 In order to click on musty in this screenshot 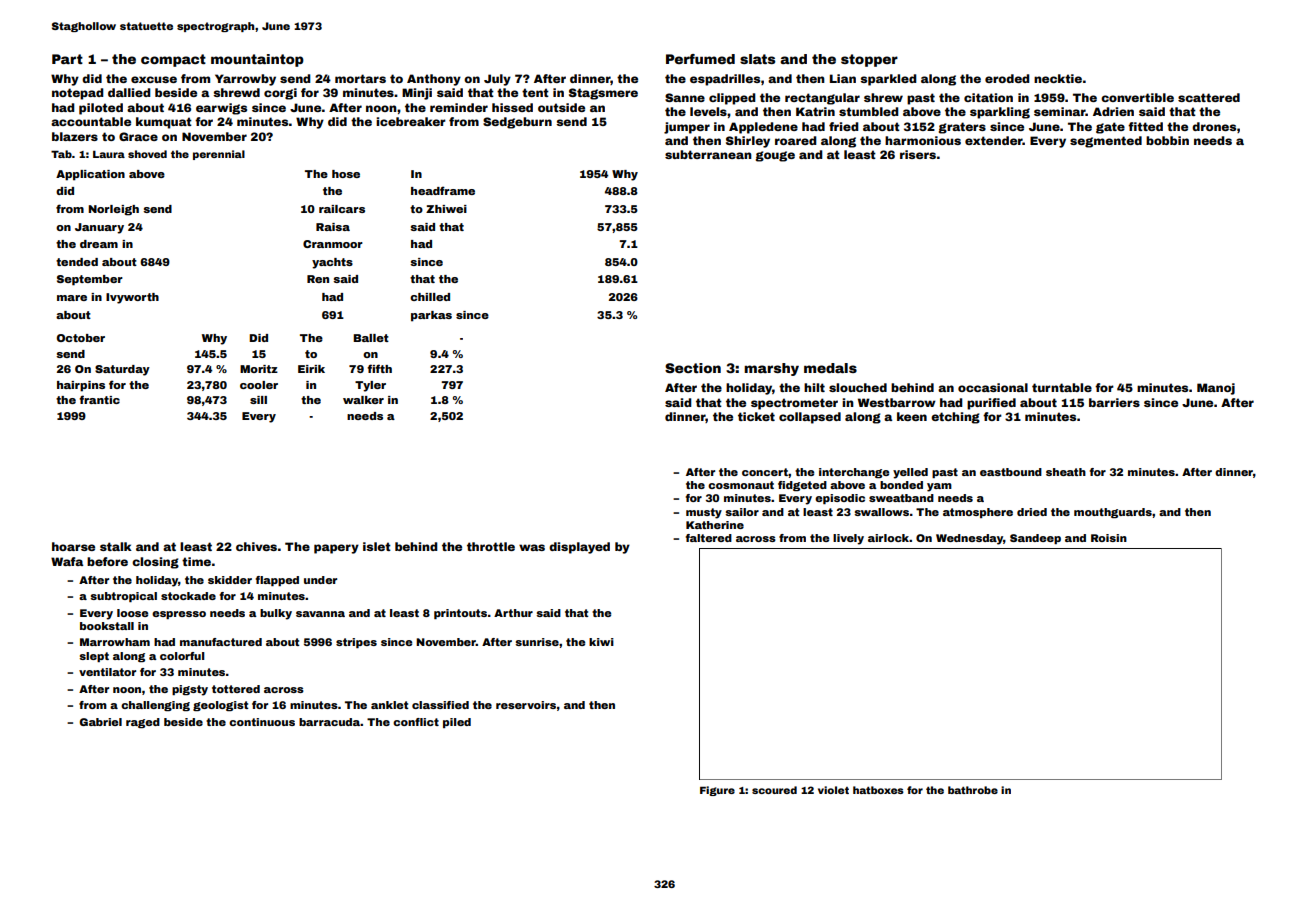, I will do `click(704, 513)`.
